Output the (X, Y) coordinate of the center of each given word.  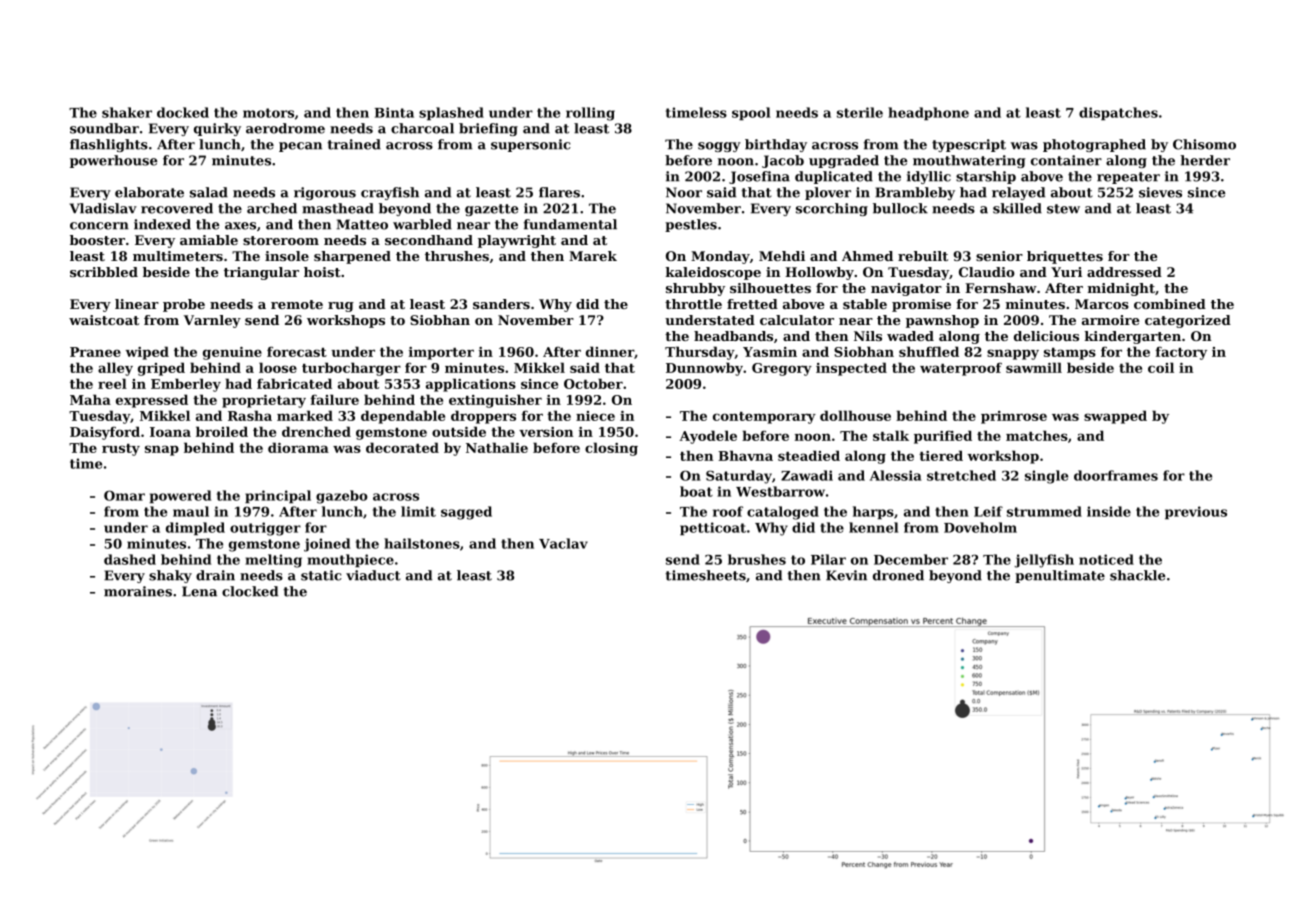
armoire (1110, 320)
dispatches (1118, 113)
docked (183, 112)
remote (297, 304)
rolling (590, 114)
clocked (250, 591)
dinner (610, 351)
